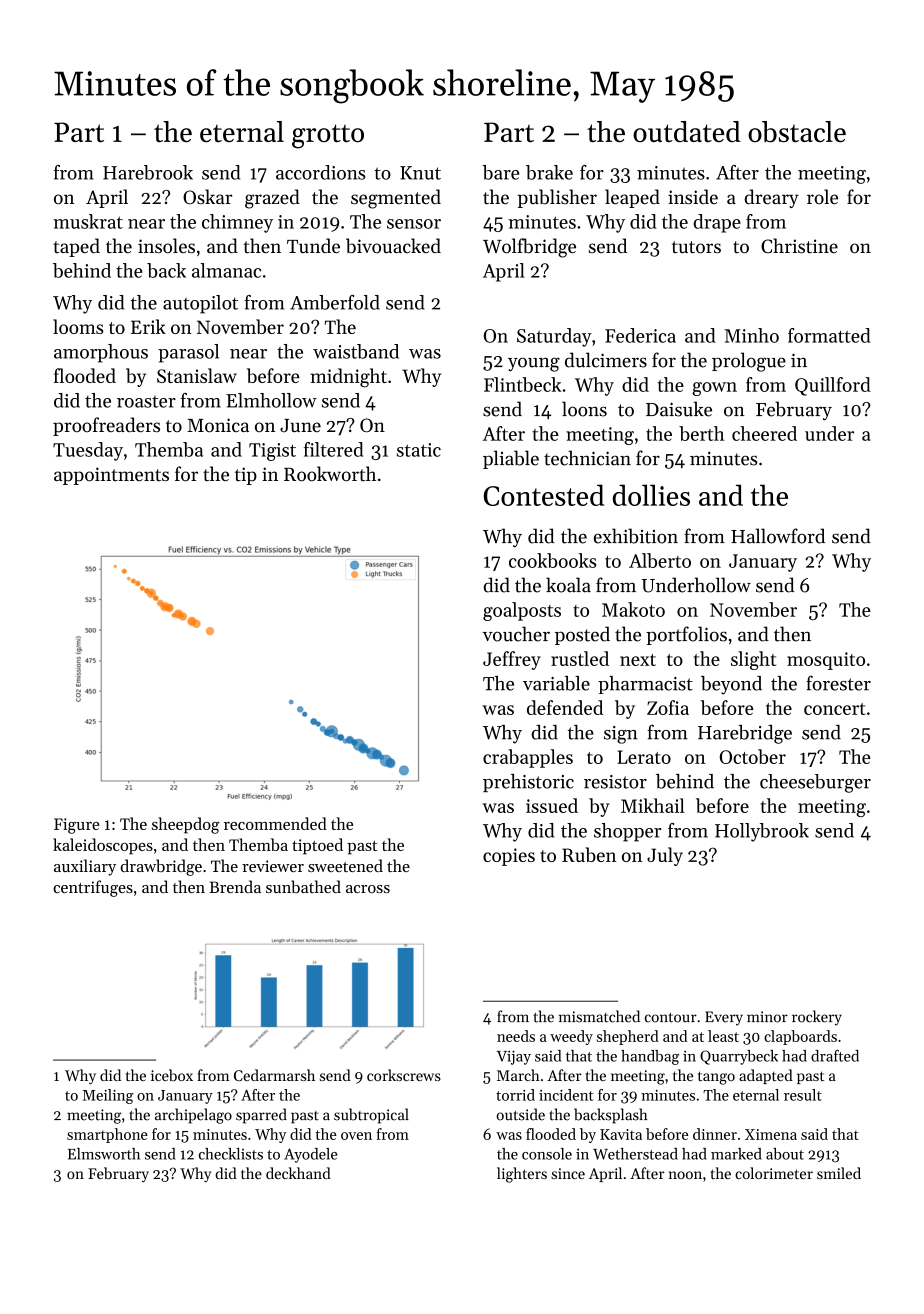 The height and width of the screenshot is (1314, 924). Describe the element at coordinates (839, 1173) in the screenshot. I see `smiled` at that location.
